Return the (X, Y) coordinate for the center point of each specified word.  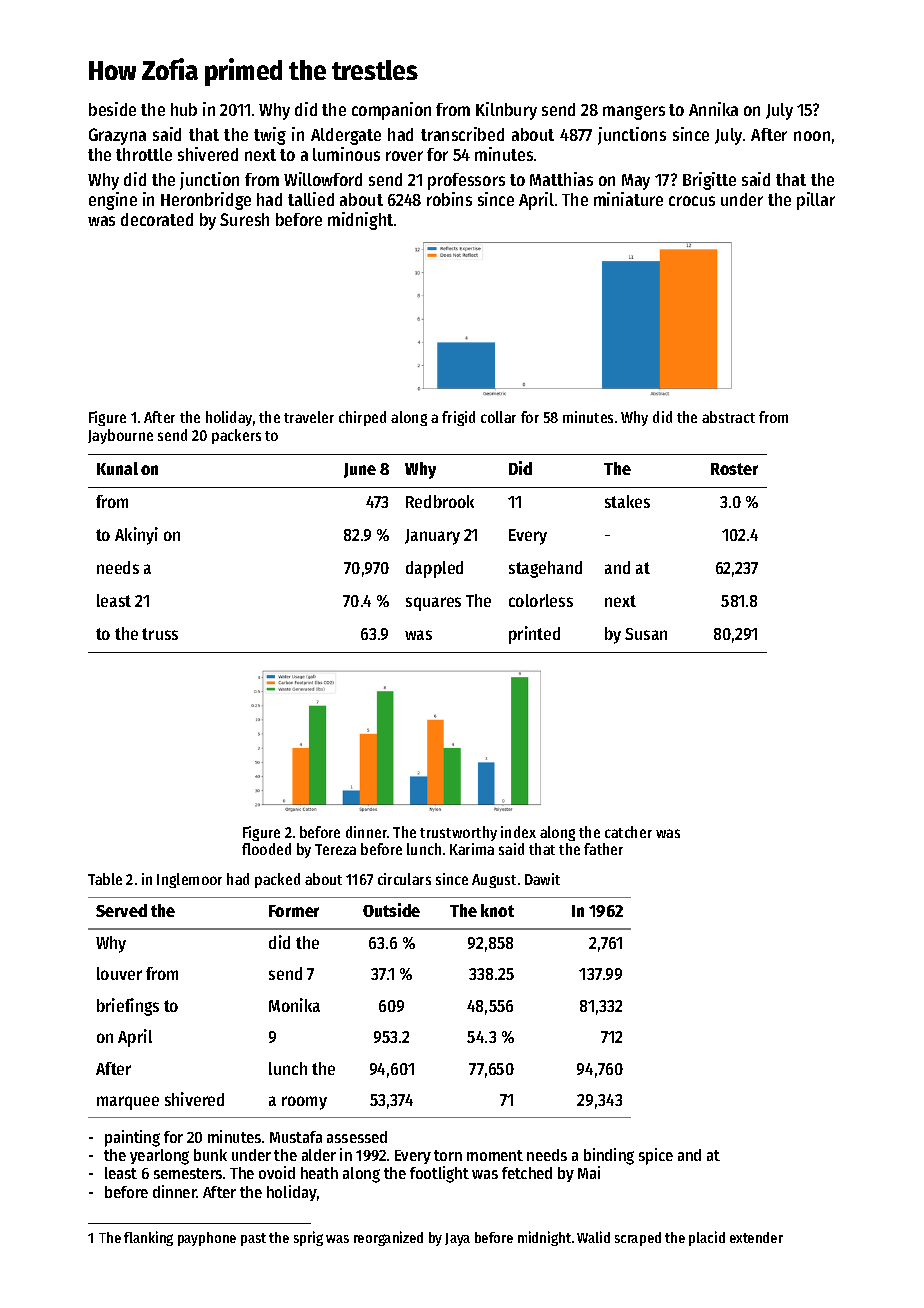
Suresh (244, 219)
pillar (816, 201)
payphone (207, 1239)
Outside (391, 910)
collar (498, 417)
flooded (266, 849)
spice (656, 1156)
